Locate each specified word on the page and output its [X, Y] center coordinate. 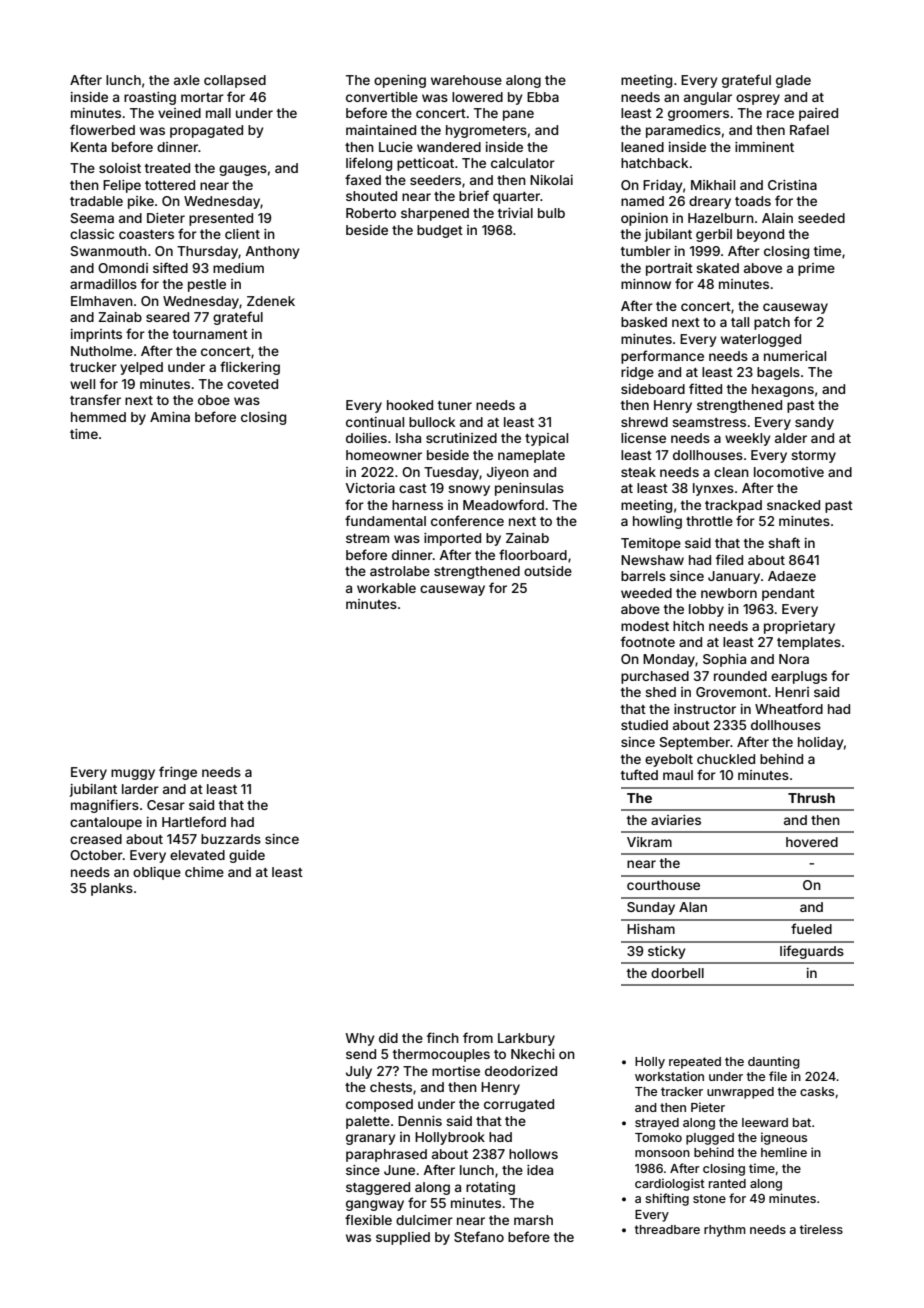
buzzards [231, 839]
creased [96, 839]
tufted [639, 774]
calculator [523, 163]
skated [717, 268]
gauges [243, 170]
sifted [170, 267]
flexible [368, 1219]
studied [644, 725]
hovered [812, 842]
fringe [178, 773]
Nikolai [551, 180]
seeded [821, 218]
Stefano [479, 1236]
